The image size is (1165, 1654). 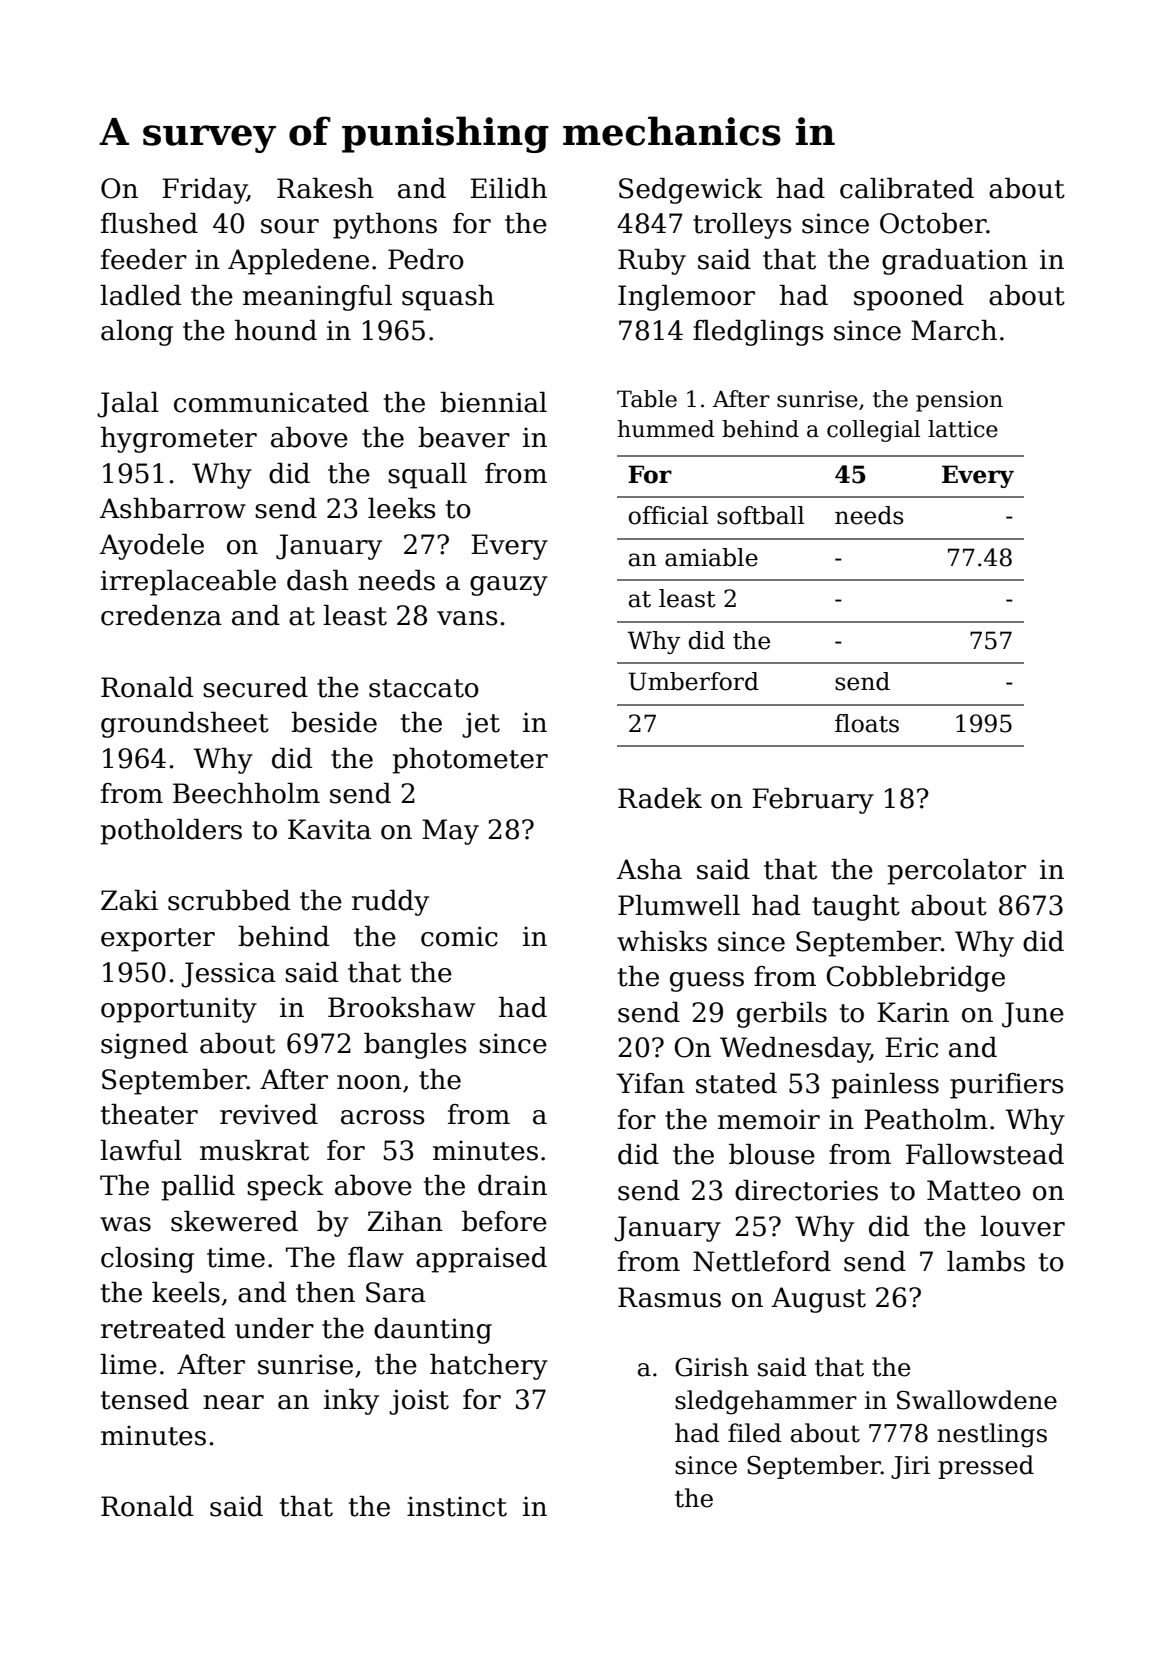 I want to click on Eilidh, so click(x=508, y=188).
